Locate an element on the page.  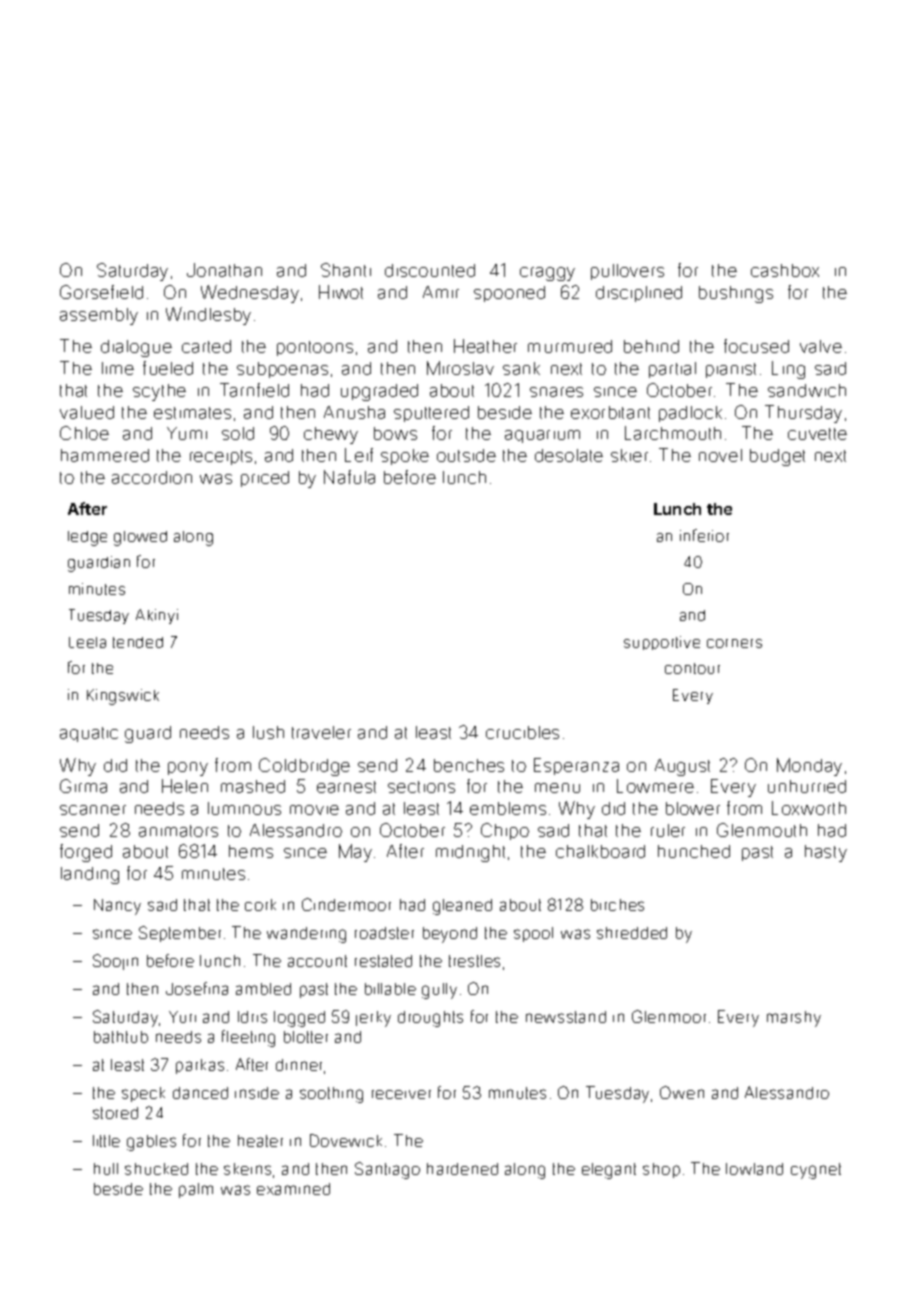
novel is located at coordinates (720, 455).
